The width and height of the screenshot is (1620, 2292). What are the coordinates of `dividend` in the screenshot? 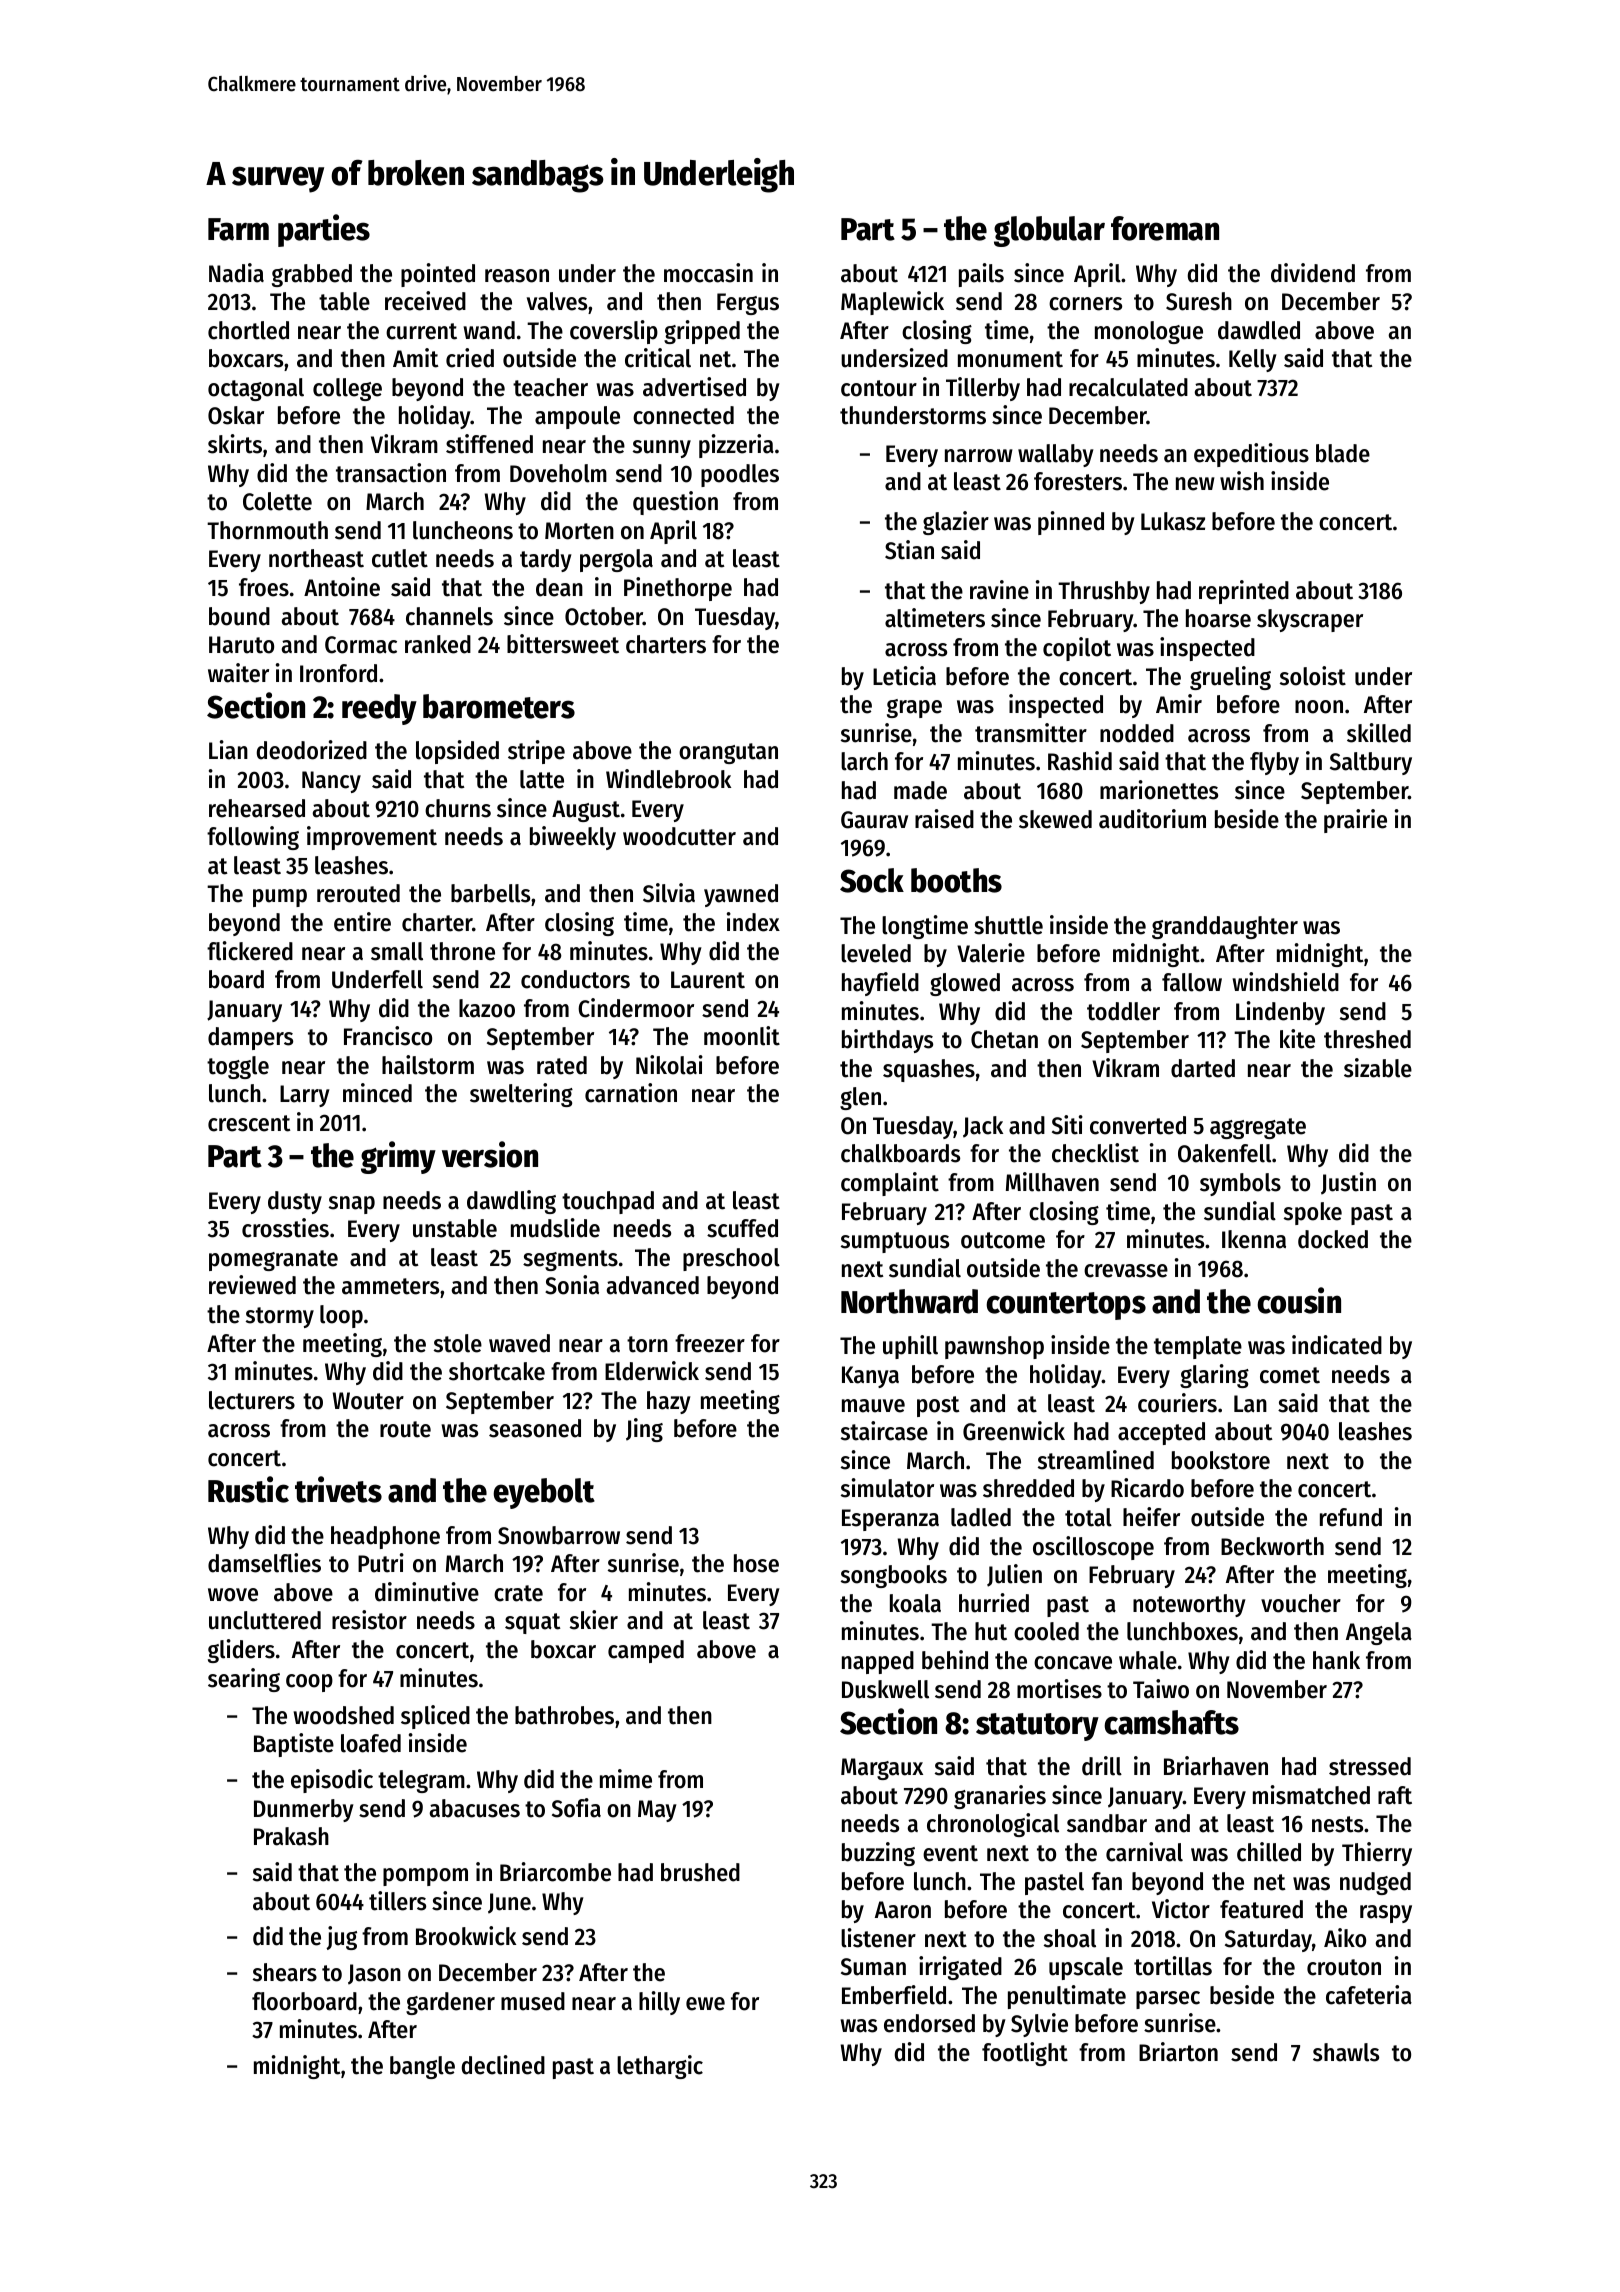 It's located at (1313, 273).
